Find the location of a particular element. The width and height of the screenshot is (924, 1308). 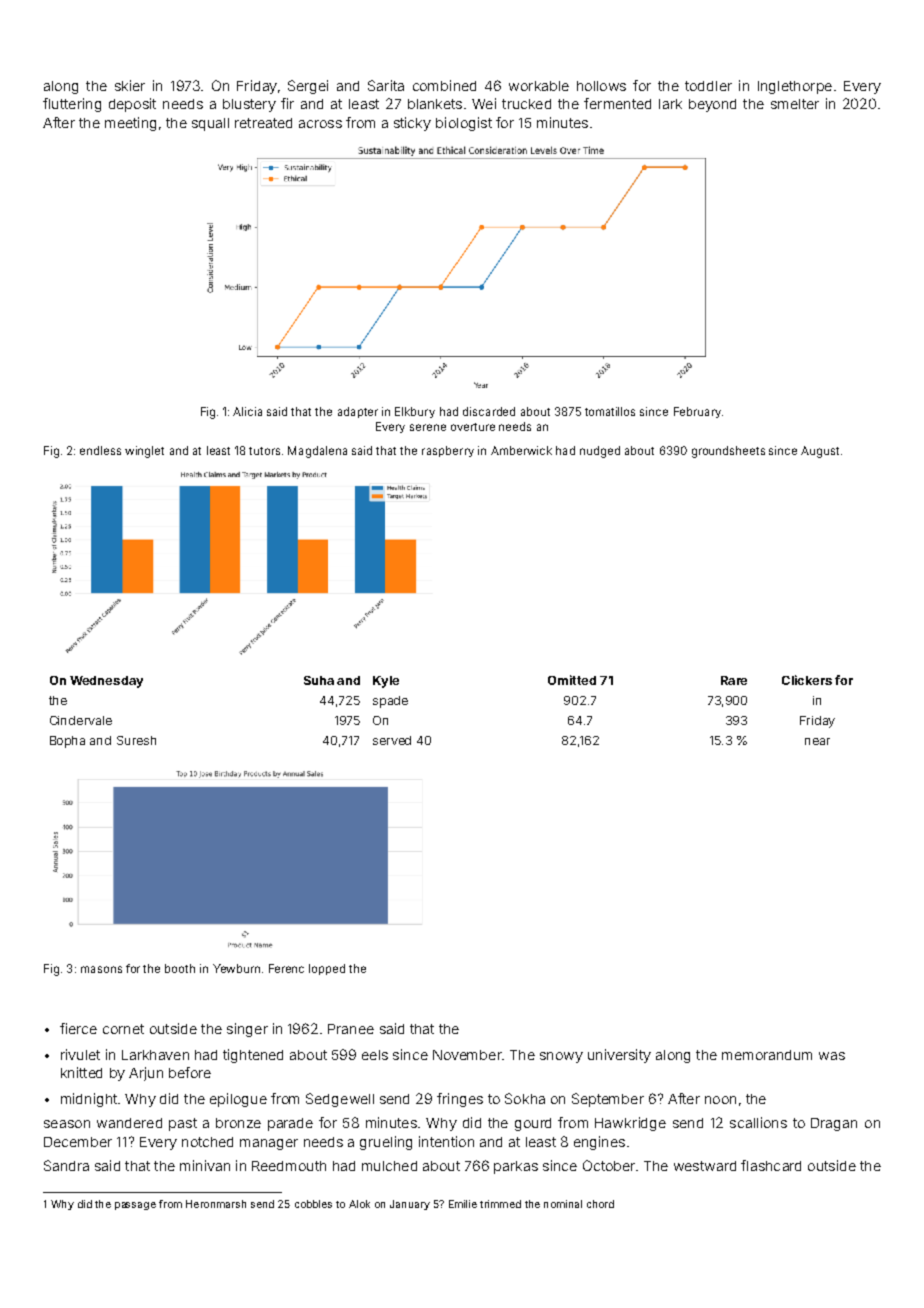

masons is located at coordinates (101, 969).
